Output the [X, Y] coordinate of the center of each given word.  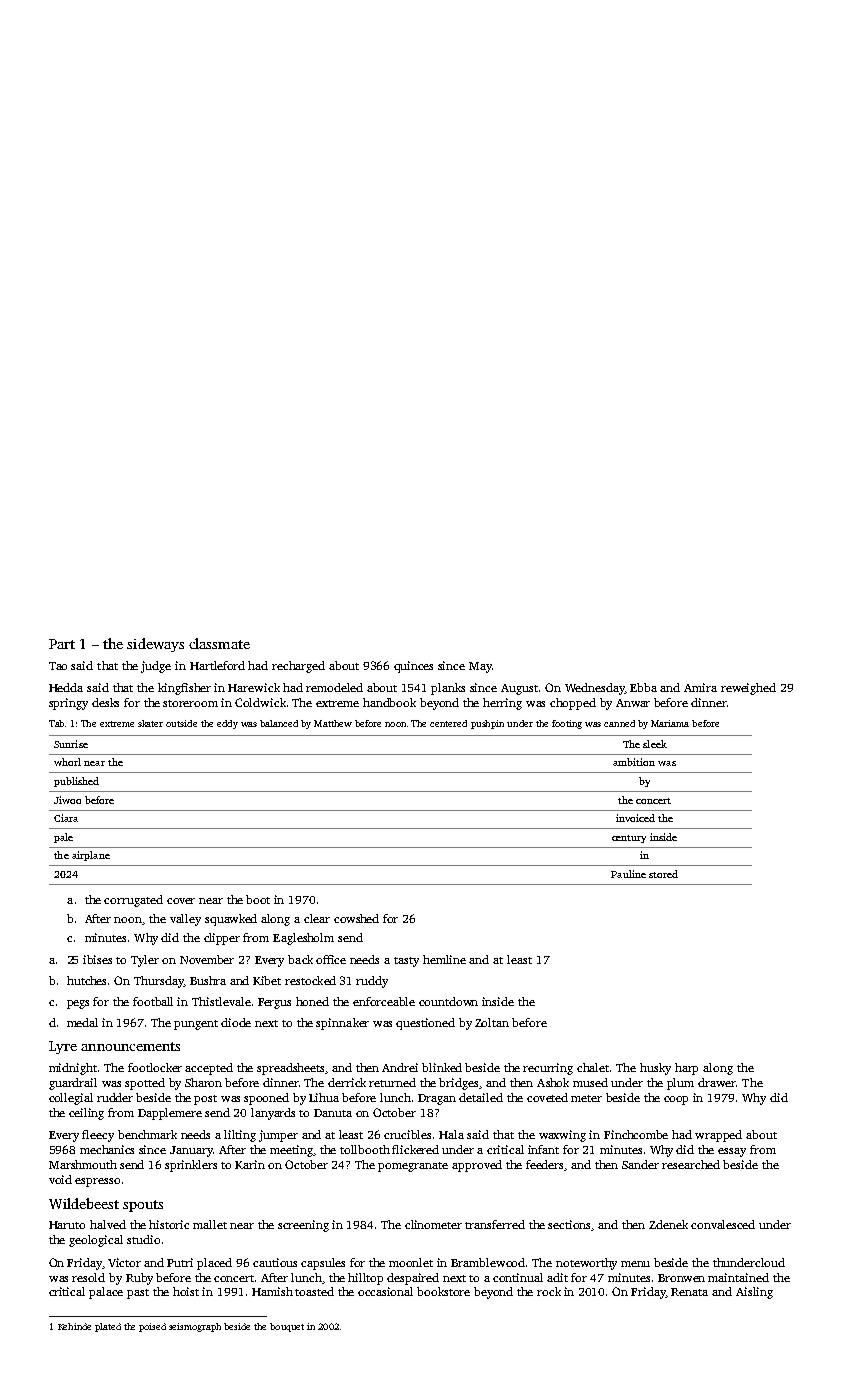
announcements [130, 1046]
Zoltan [492, 1022]
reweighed [748, 689]
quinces [413, 667]
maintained [738, 1277]
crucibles [407, 1134]
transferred [495, 1224]
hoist [186, 1291]
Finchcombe [636, 1134]
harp [686, 1069]
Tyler [145, 961]
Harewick [254, 687]
